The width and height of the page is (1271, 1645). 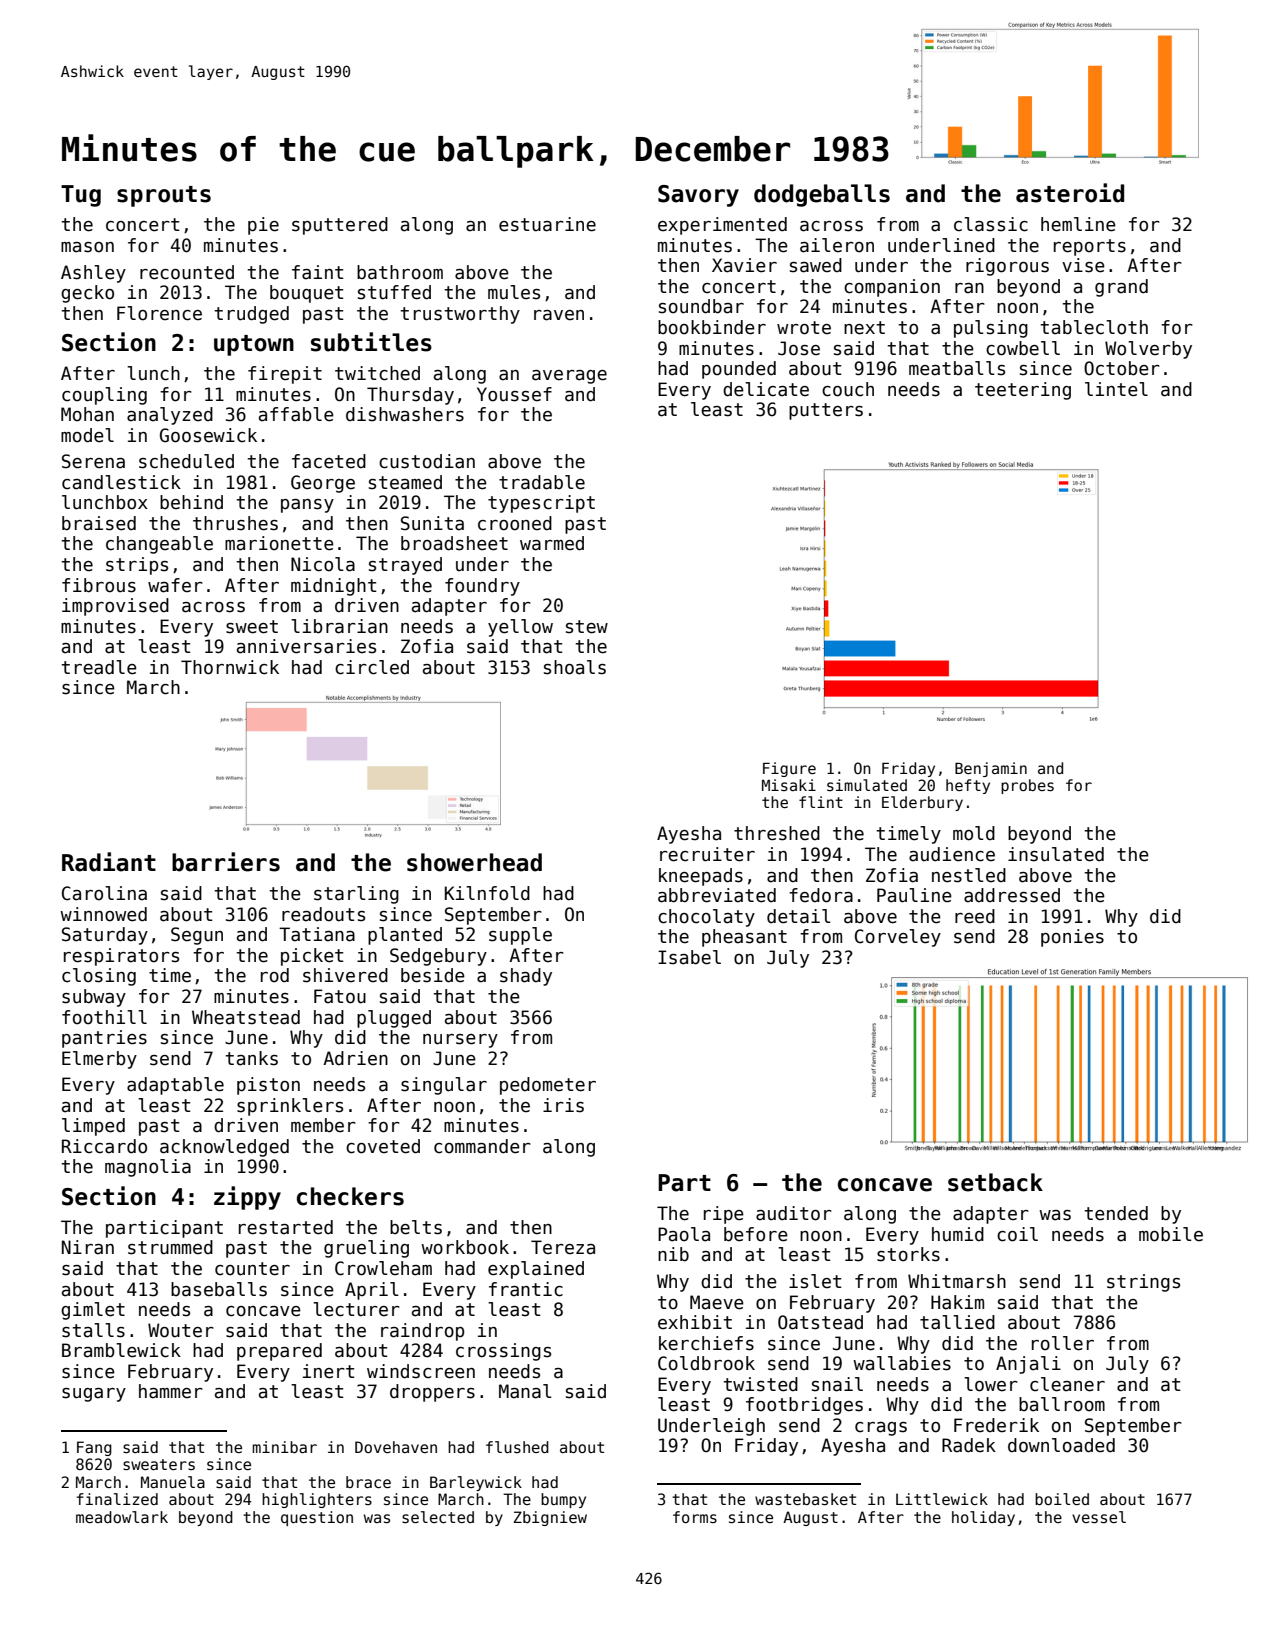 What do you see at coordinates (109, 862) in the page?
I see `Radiant` at bounding box center [109, 862].
